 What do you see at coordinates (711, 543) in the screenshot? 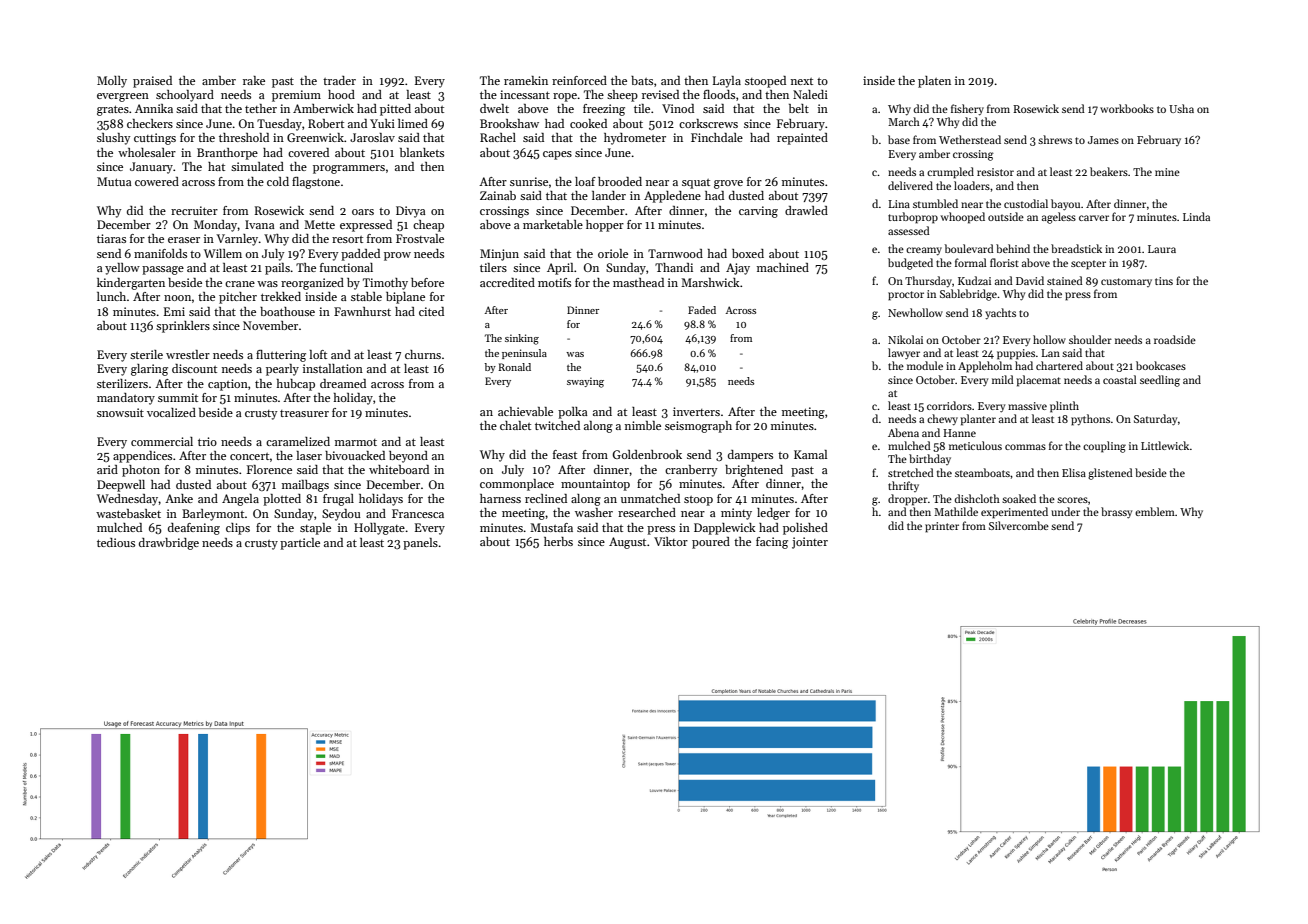
I see `poured` at bounding box center [711, 543].
